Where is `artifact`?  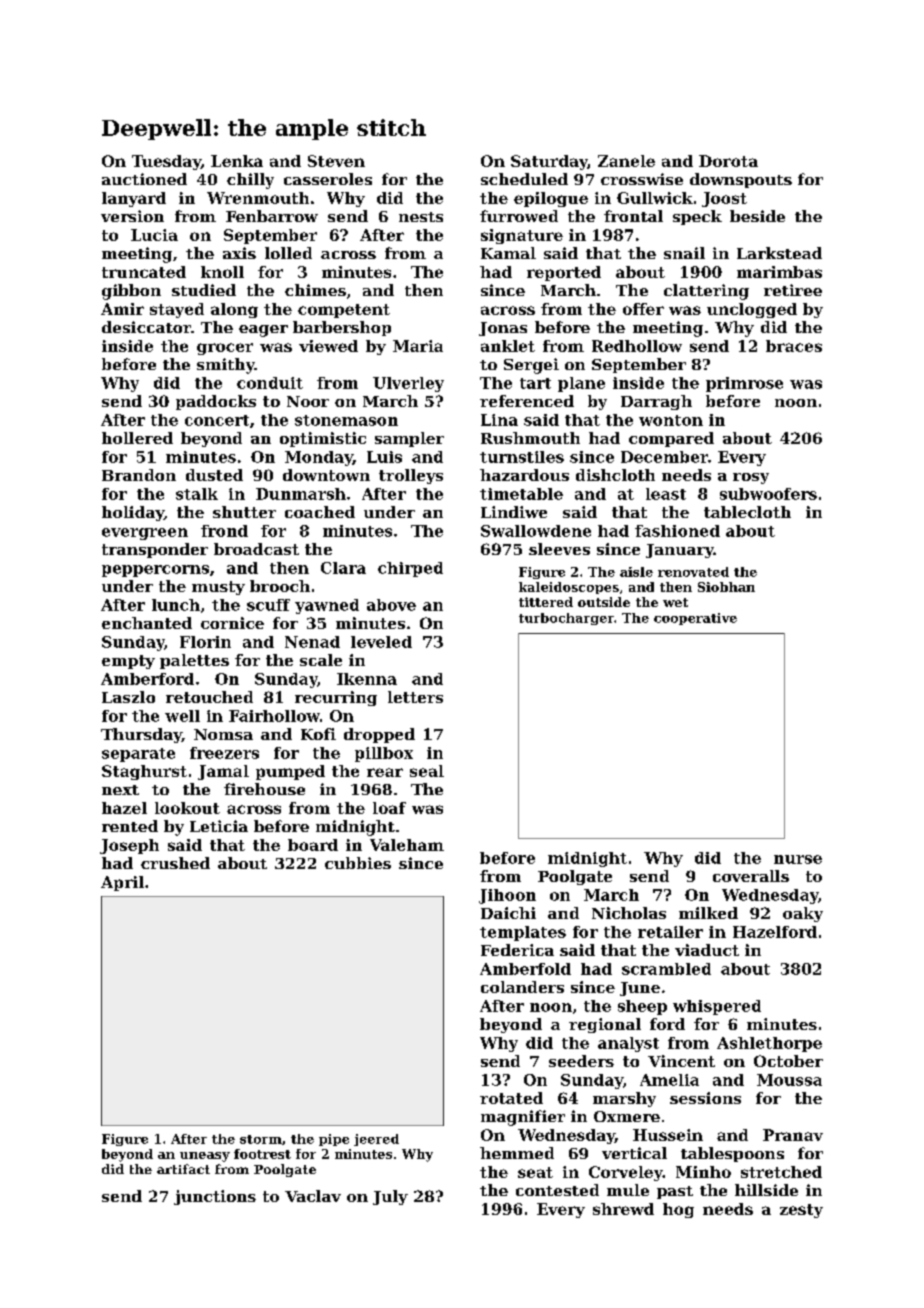 artifact is located at coordinates (183, 1169).
